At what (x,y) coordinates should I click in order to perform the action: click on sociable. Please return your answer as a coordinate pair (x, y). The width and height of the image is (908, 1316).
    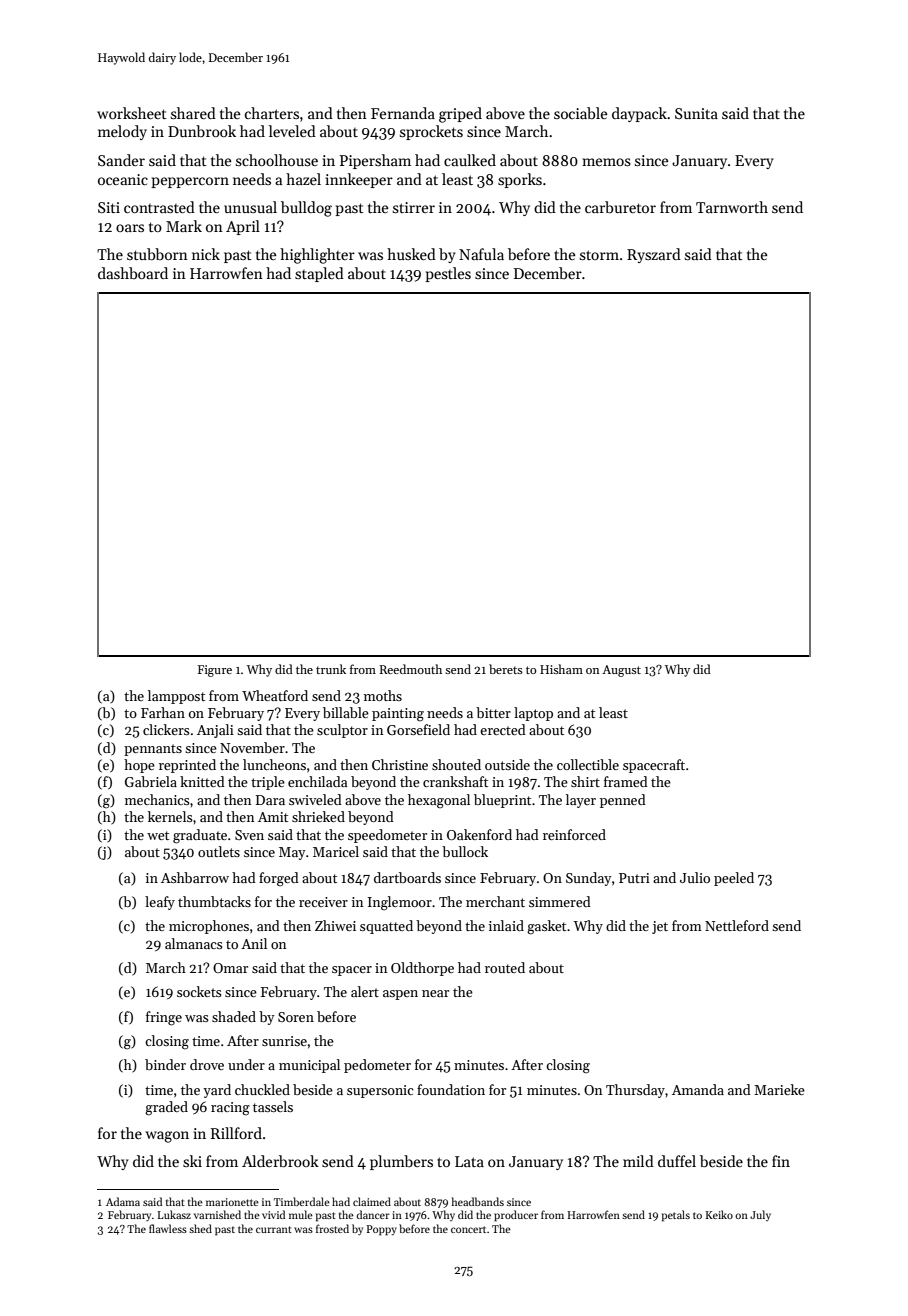
    Looking at the image, I should click on (580, 113).
